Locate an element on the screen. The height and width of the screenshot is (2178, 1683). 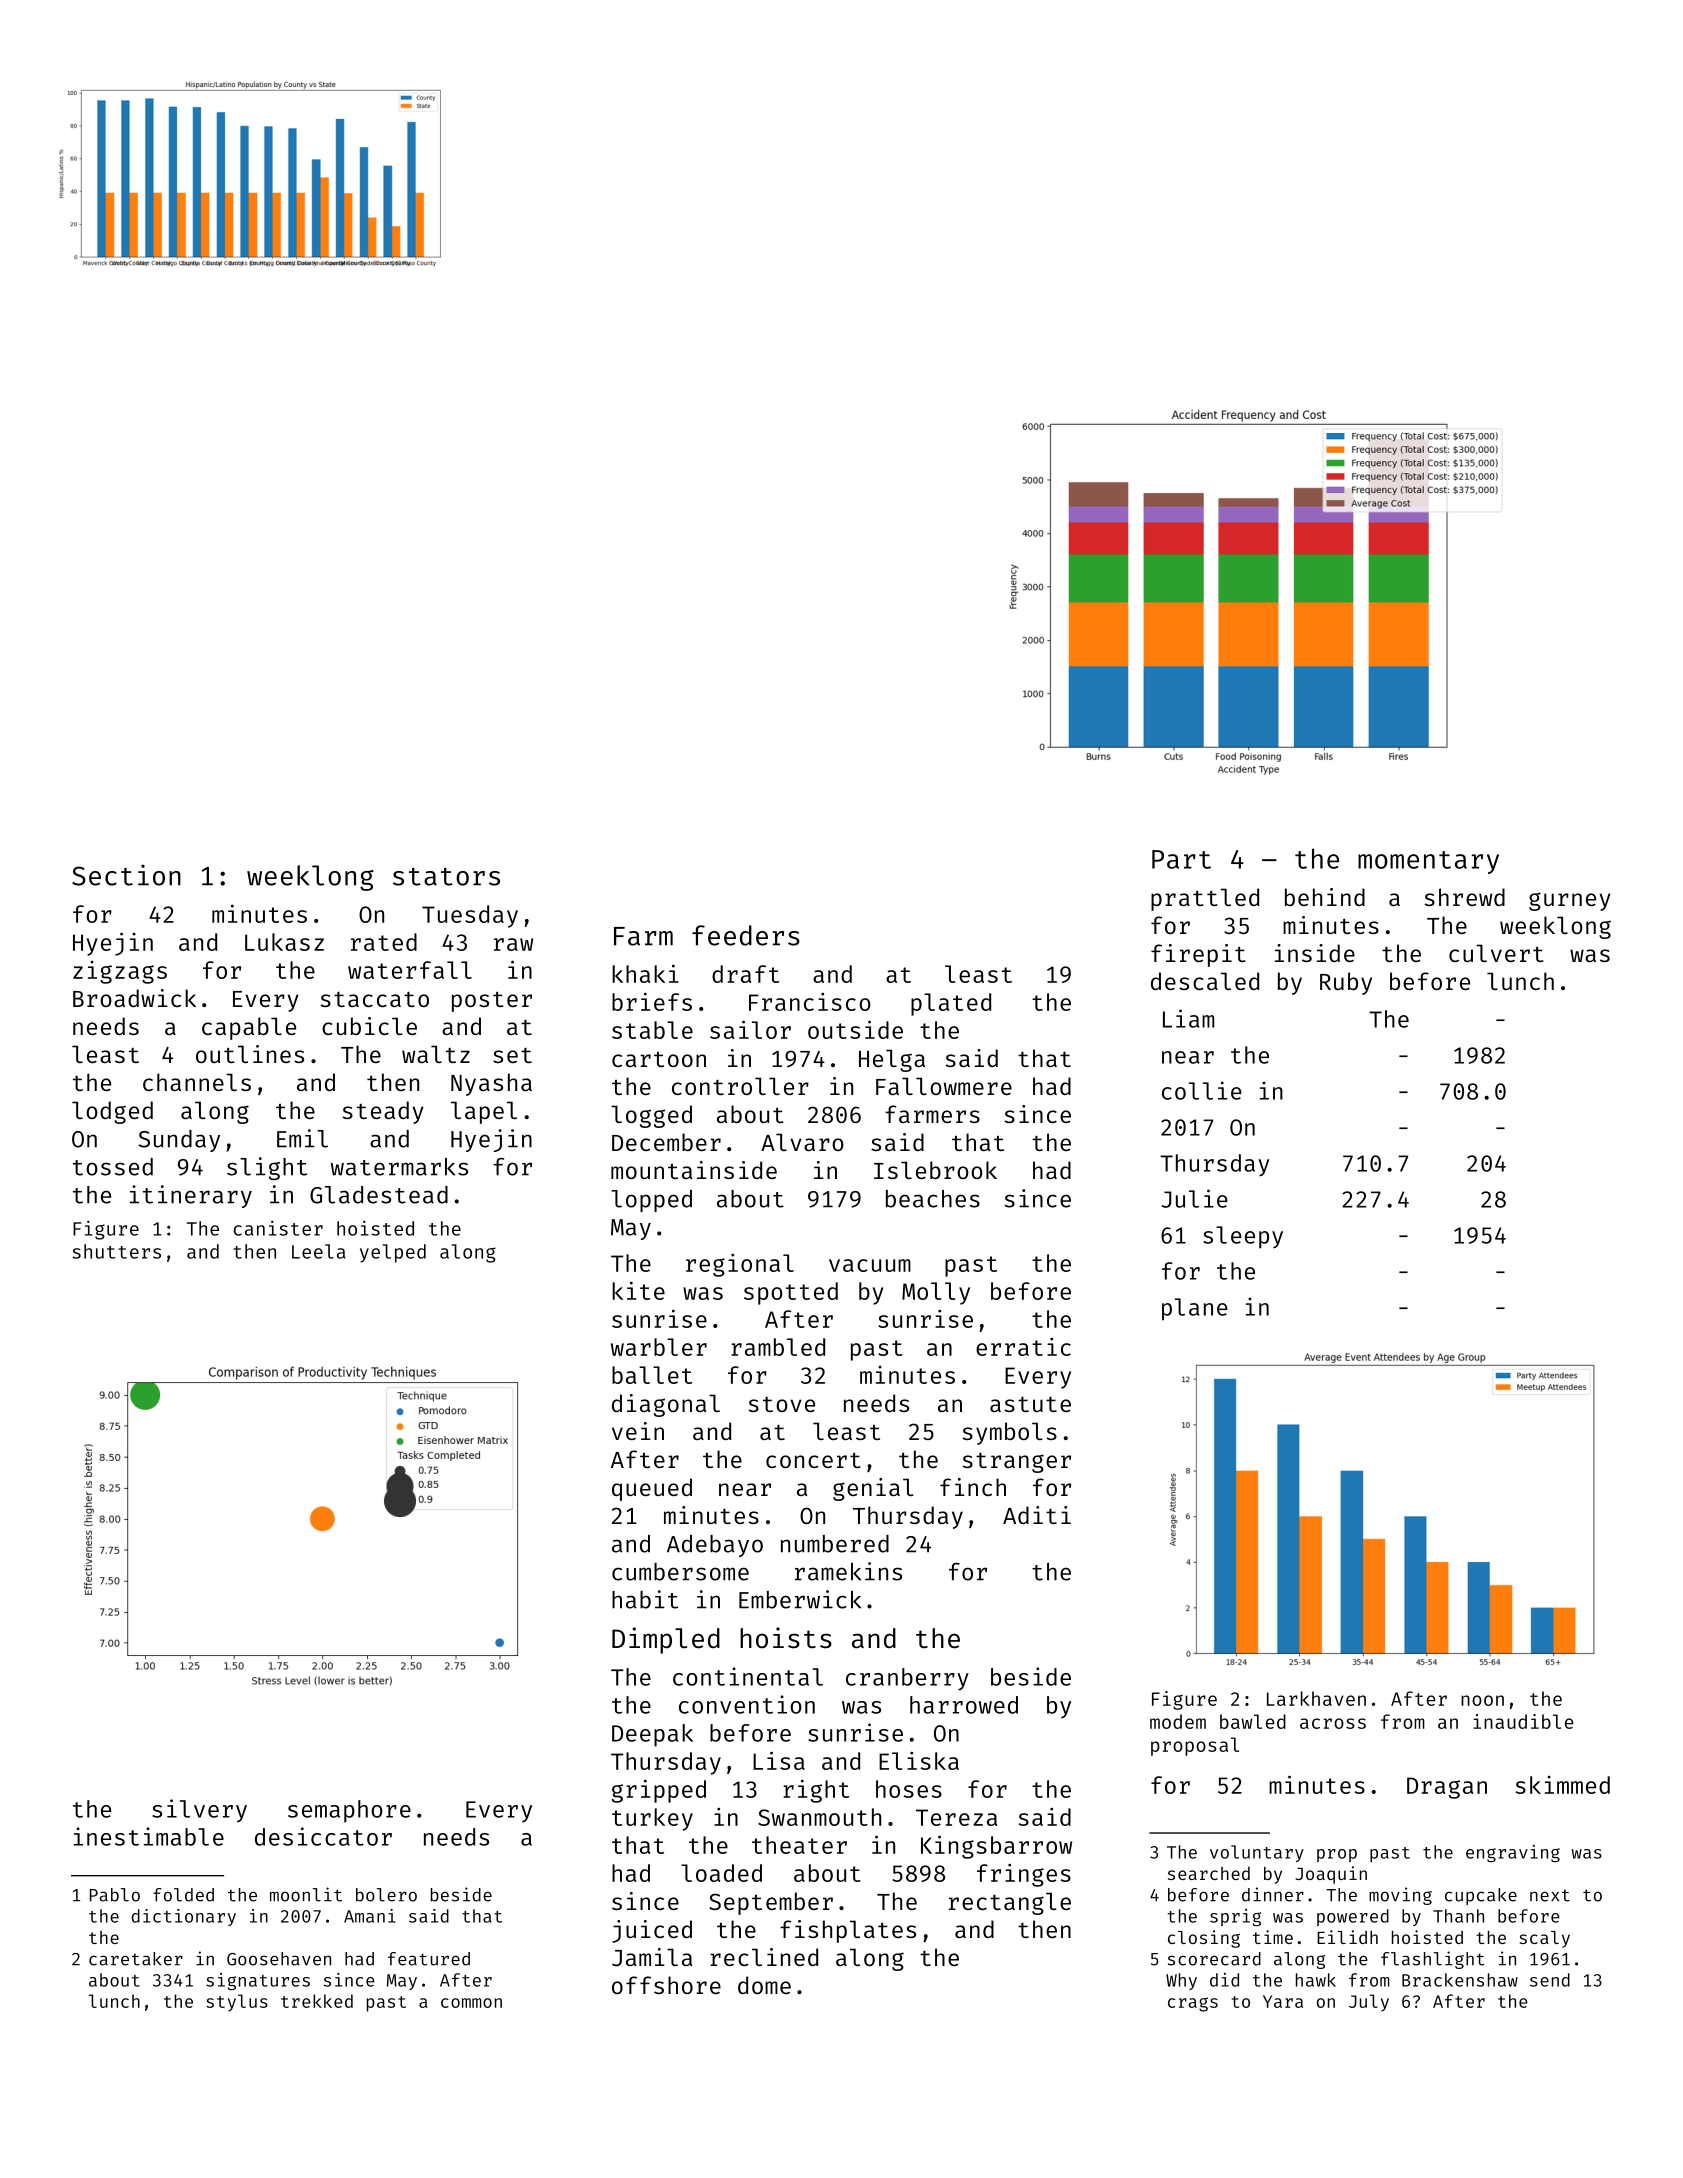
prattled is located at coordinates (1205, 899).
